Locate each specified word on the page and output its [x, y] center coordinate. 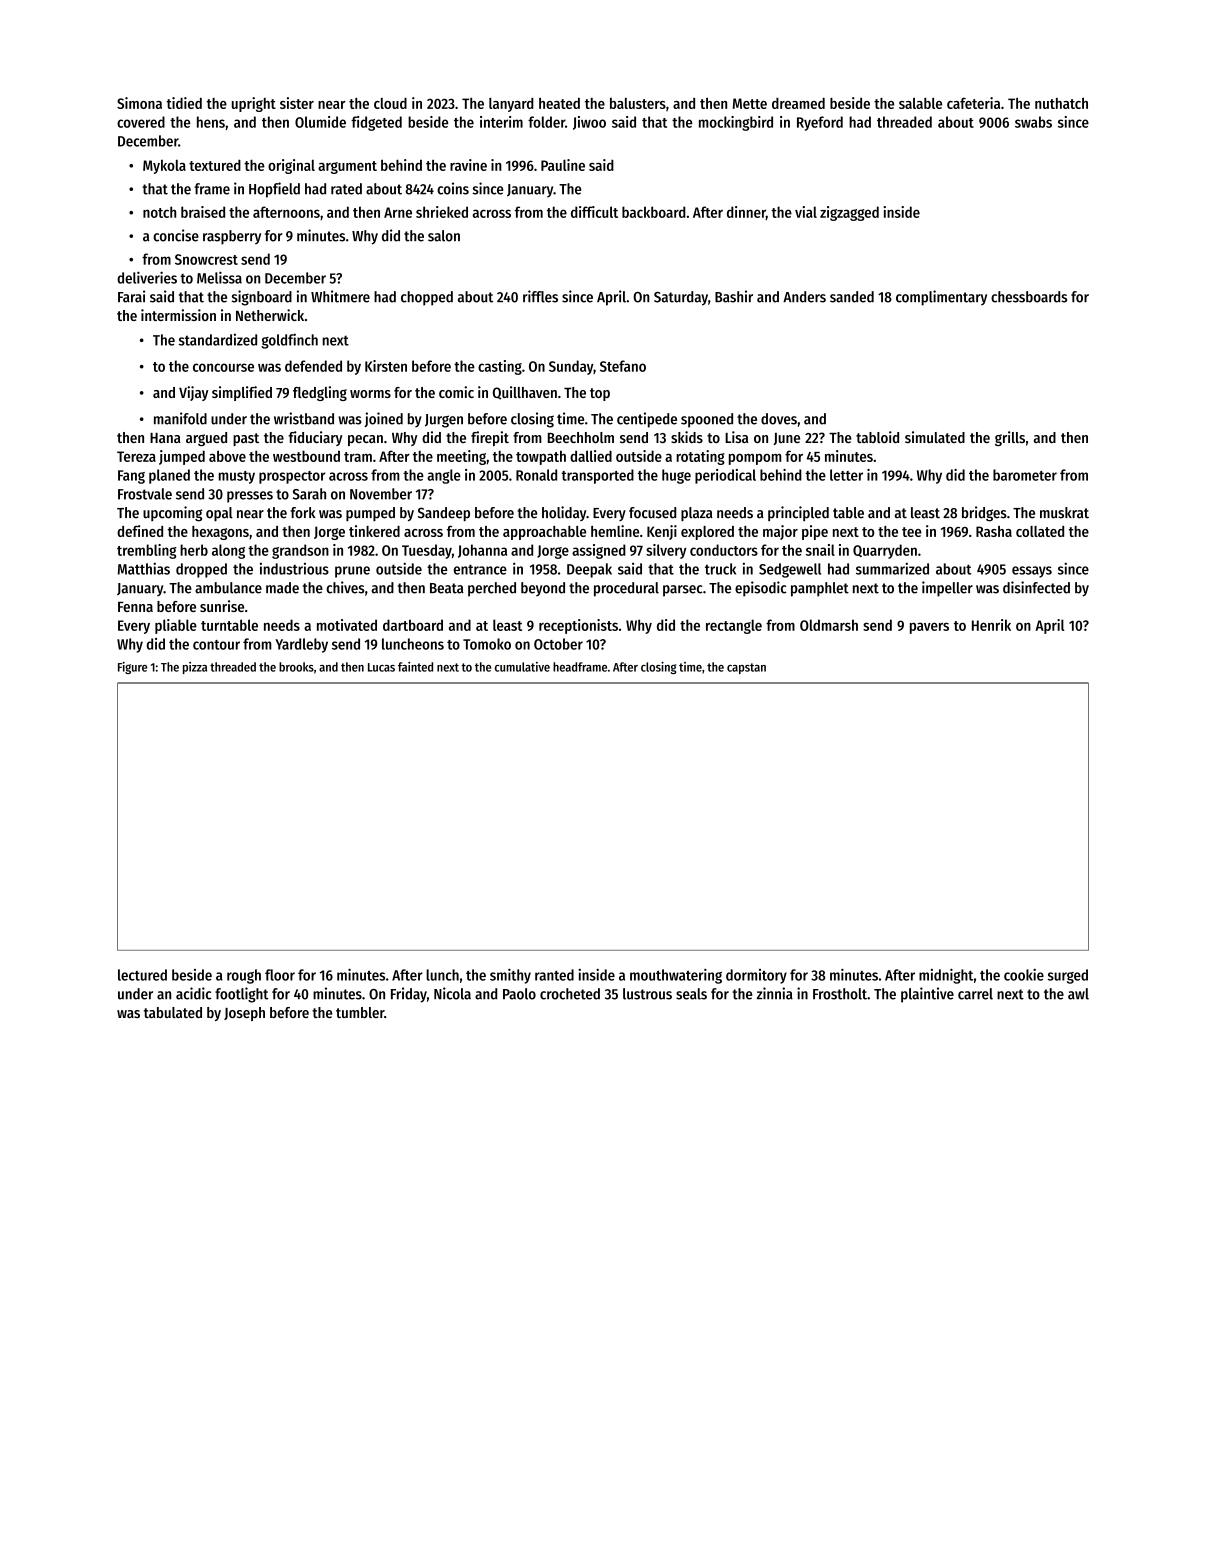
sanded [852, 297]
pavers [929, 628]
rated [346, 189]
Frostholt [840, 994]
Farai [131, 296]
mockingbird [736, 123]
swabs [1033, 122]
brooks [296, 667]
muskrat [1064, 513]
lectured [142, 975]
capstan [746, 668]
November [381, 494]
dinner [746, 213]
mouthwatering [676, 976]
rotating [700, 457]
